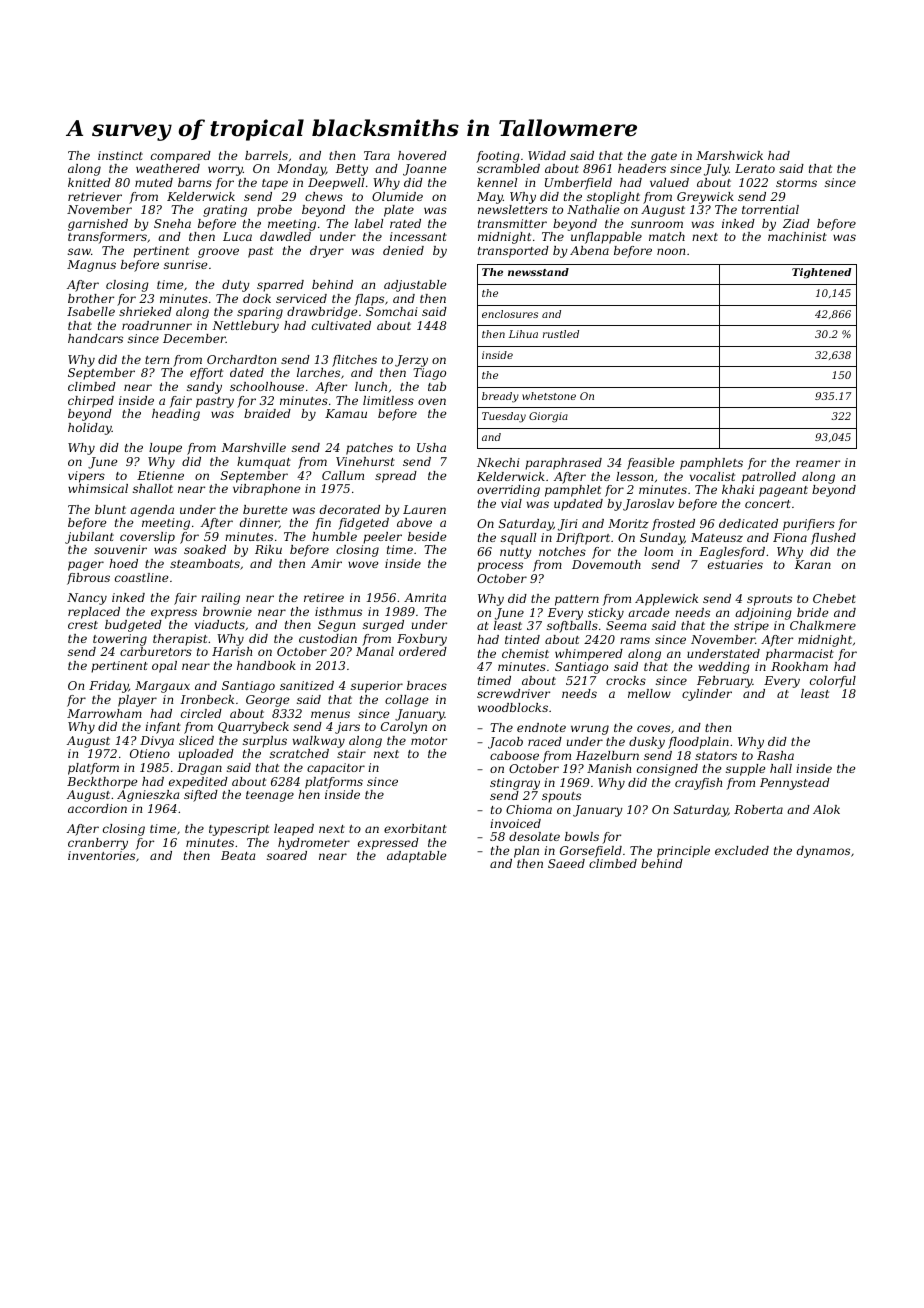  I want to click on barrels, so click(266, 155).
